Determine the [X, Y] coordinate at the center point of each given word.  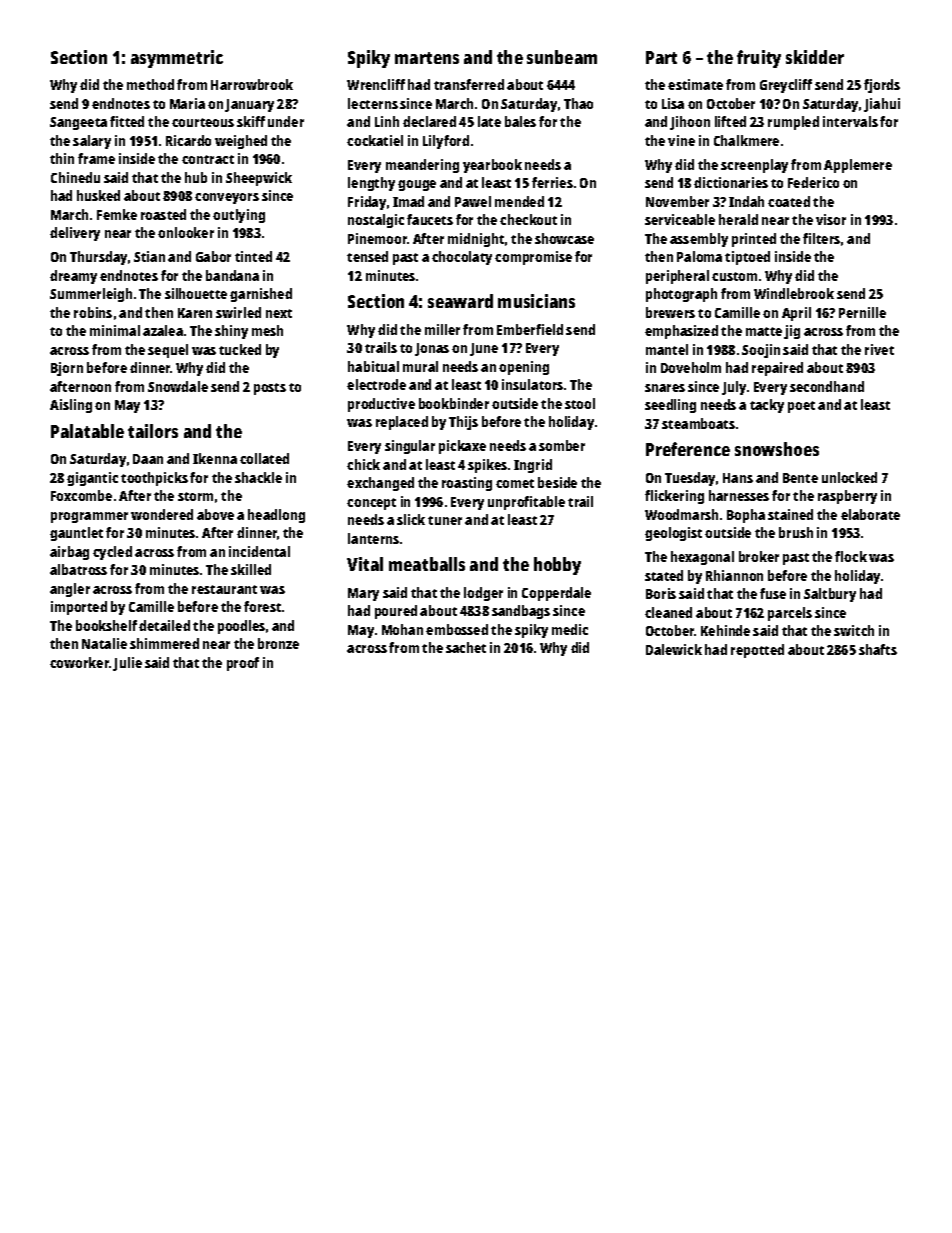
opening [524, 368]
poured [396, 612]
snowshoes [777, 449]
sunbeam [562, 57]
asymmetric [177, 59]
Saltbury [830, 595]
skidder [815, 57]
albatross [78, 569]
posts [270, 389]
